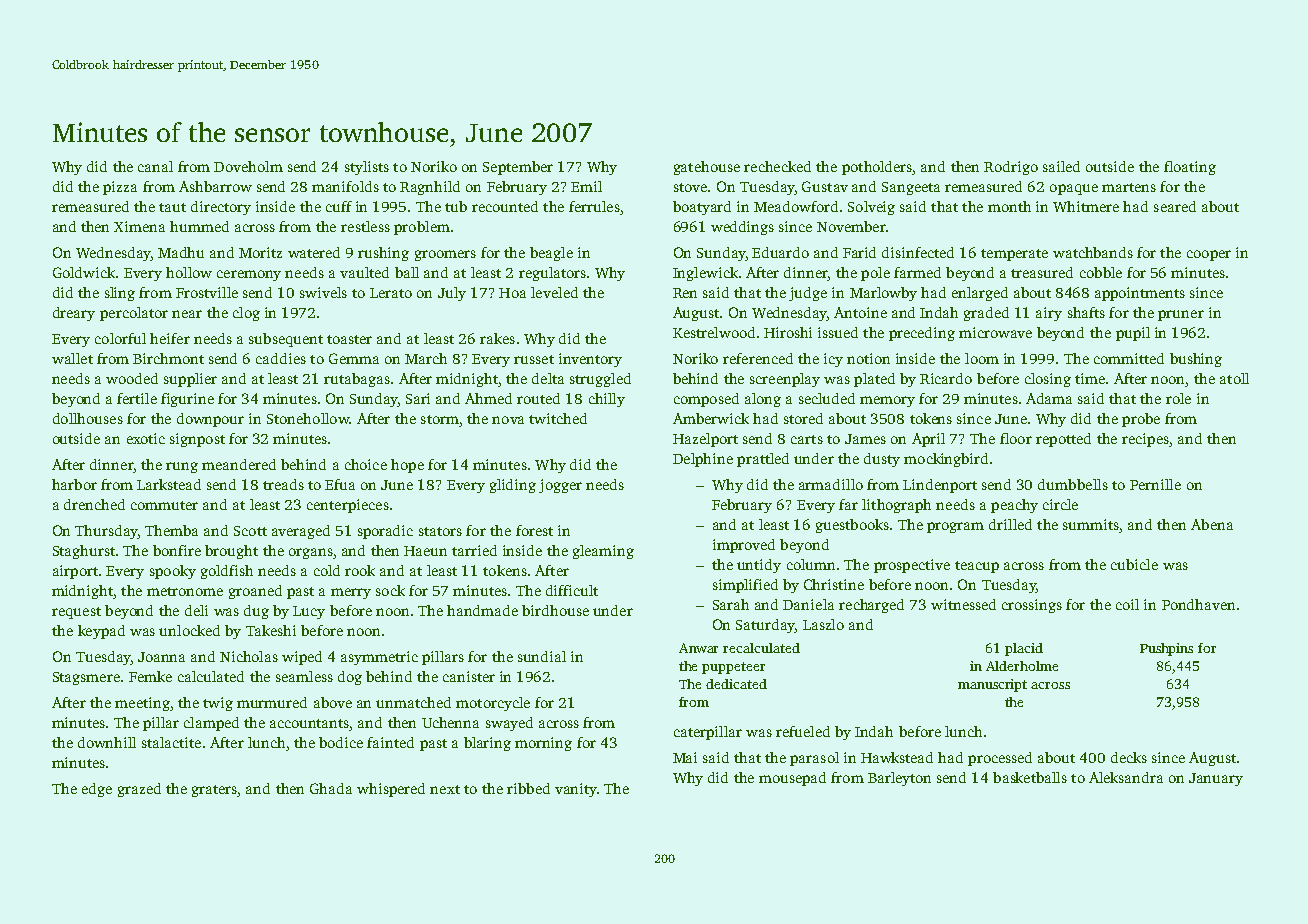 Image resolution: width=1308 pixels, height=924 pixels. What do you see at coordinates (260, 252) in the screenshot?
I see `Moritz` at bounding box center [260, 252].
